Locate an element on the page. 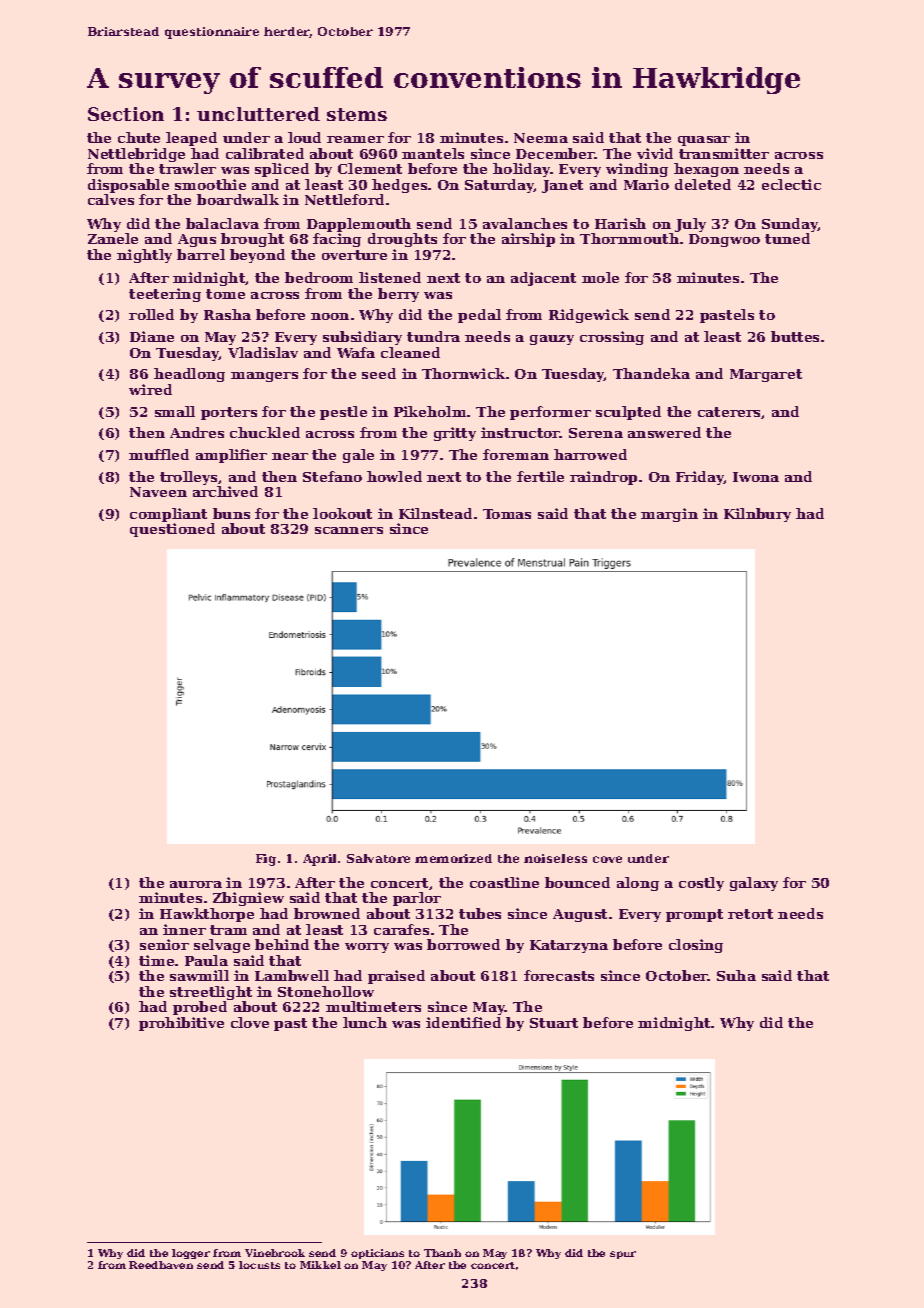  Reedhaven is located at coordinates (161, 1265).
